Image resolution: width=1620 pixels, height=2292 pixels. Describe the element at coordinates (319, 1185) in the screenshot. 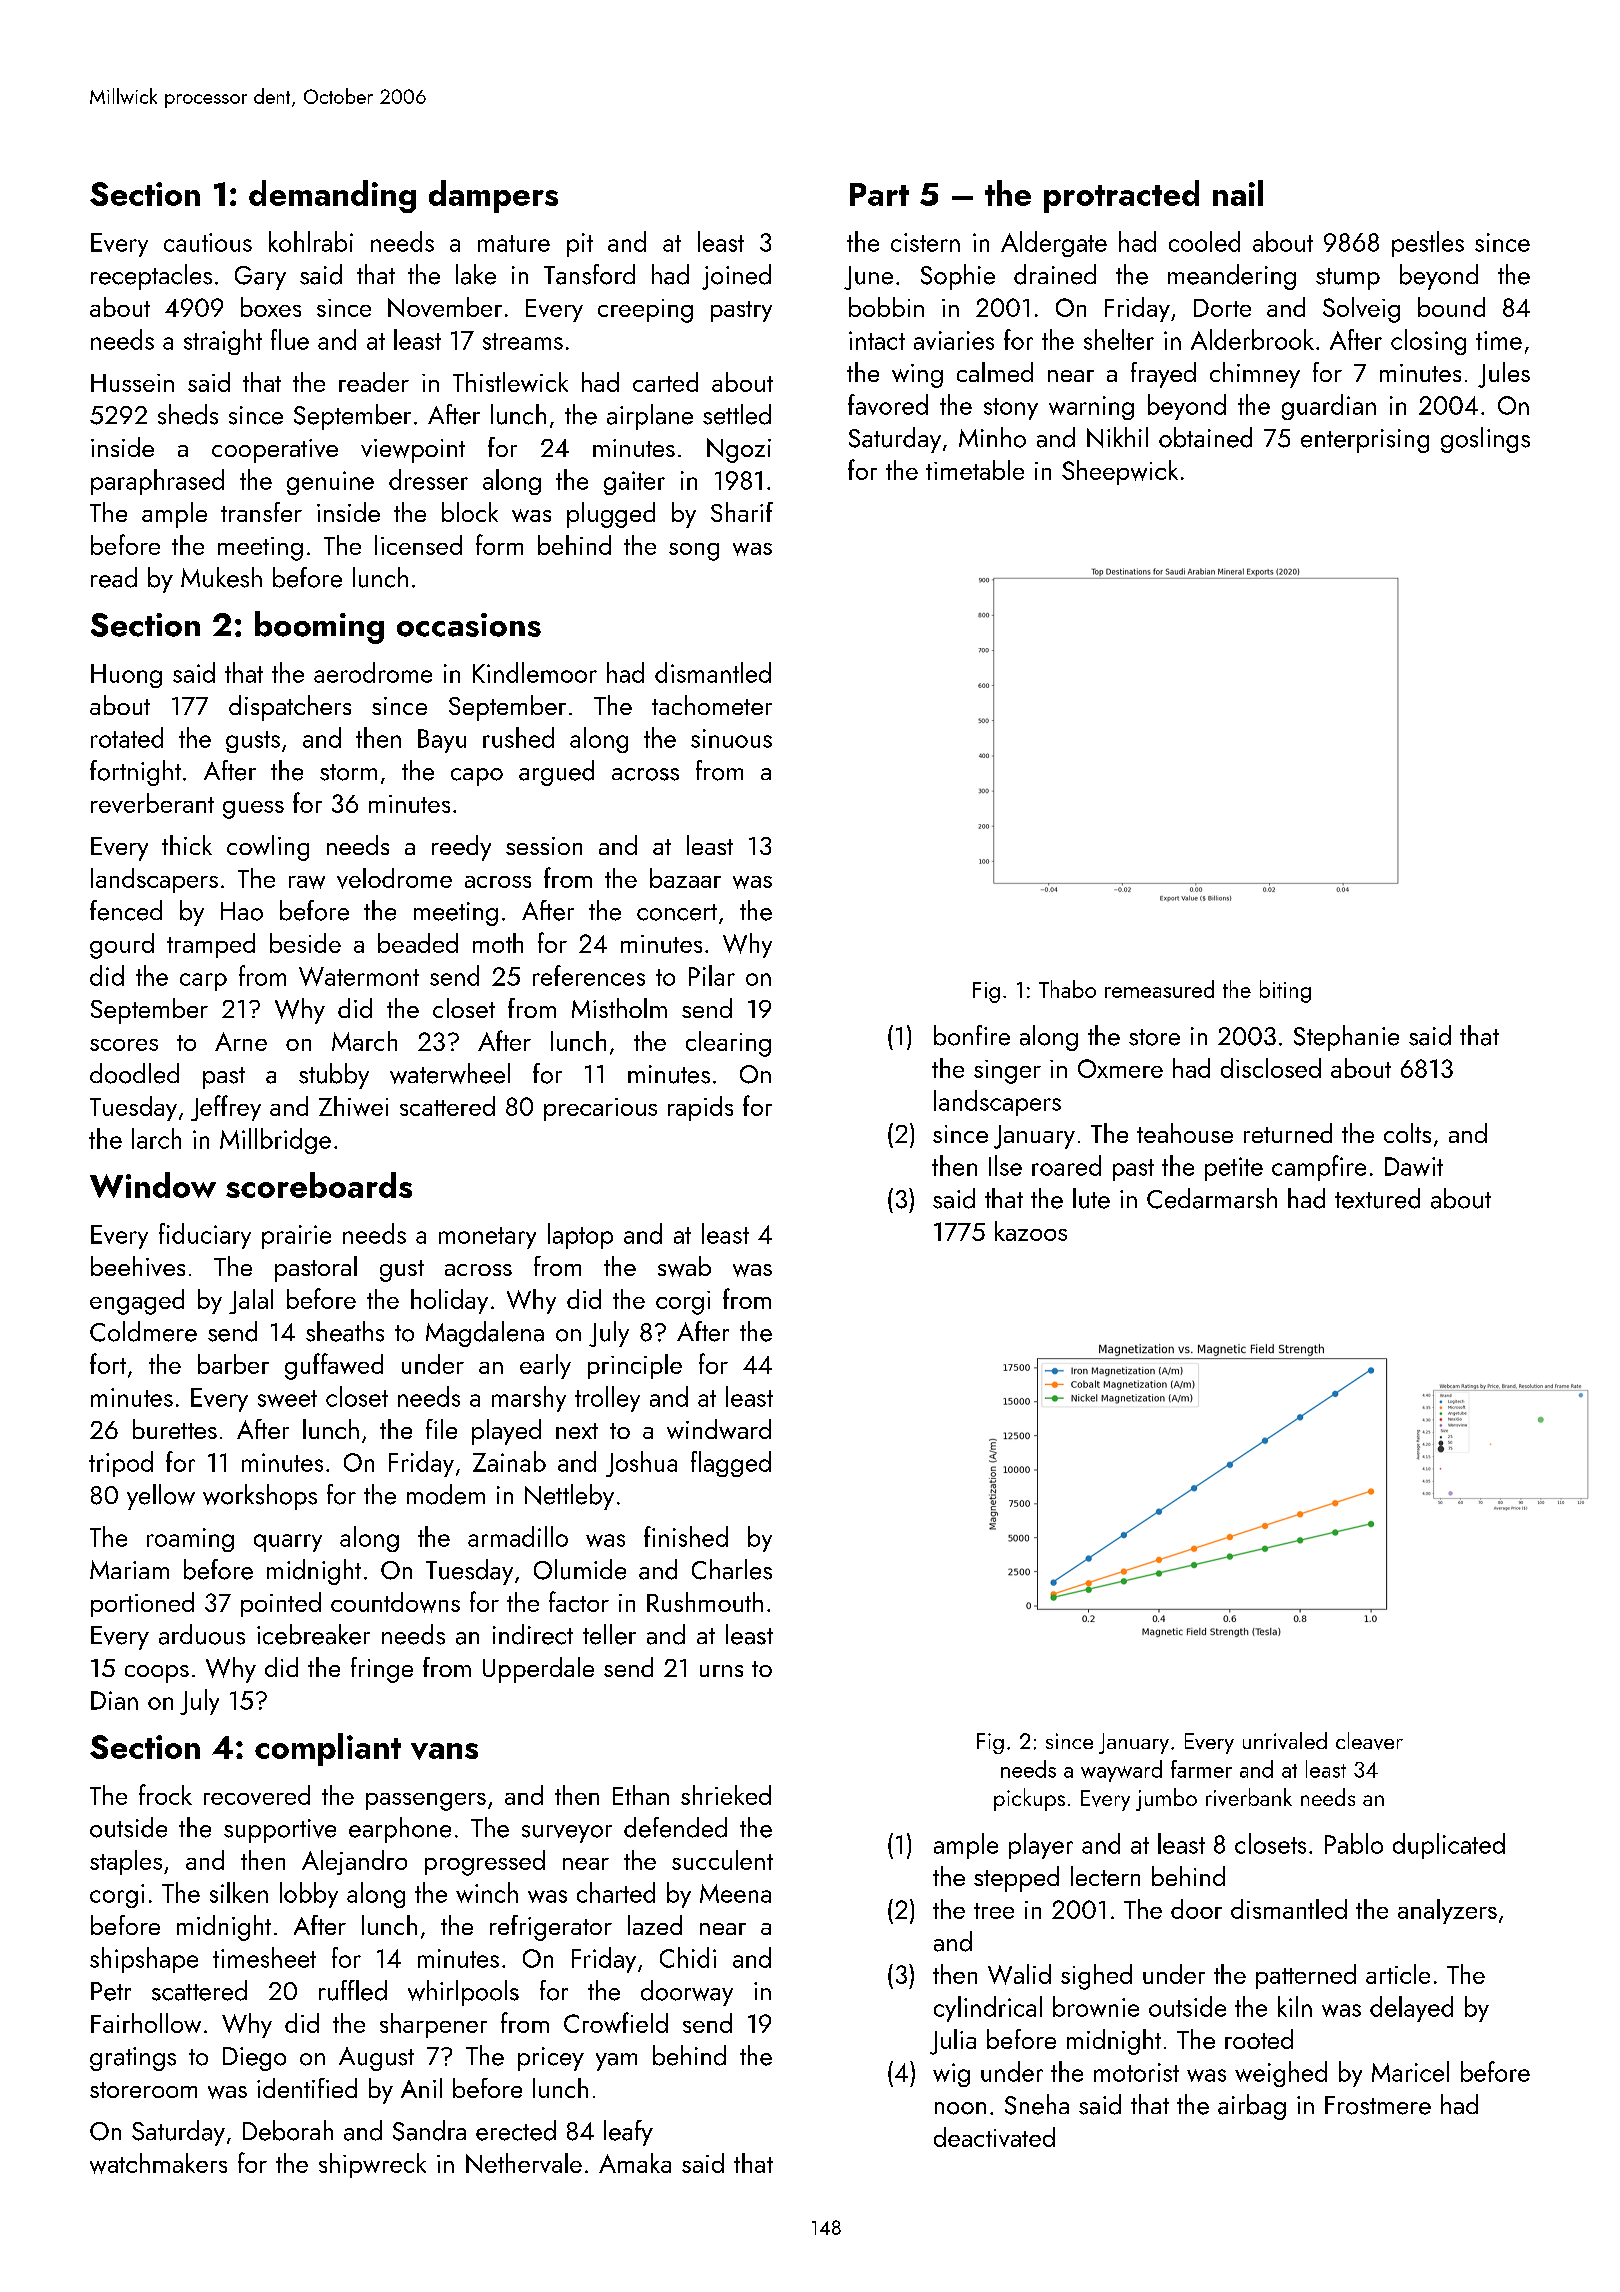

I see `scoreboards` at that location.
